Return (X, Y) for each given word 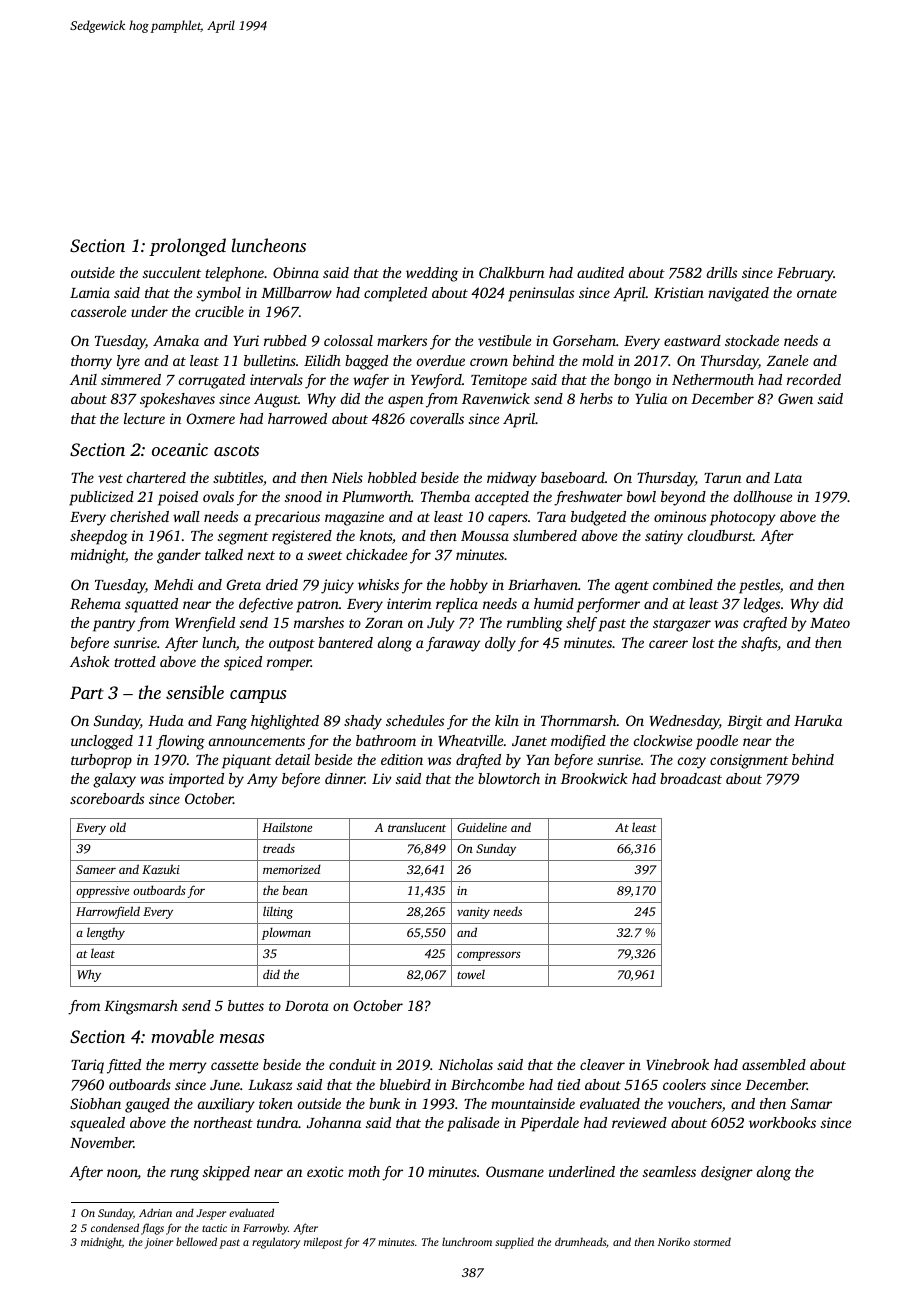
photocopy (743, 518)
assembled (774, 1064)
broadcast (691, 778)
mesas (242, 1038)
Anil (83, 379)
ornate (817, 293)
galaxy (114, 780)
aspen (406, 402)
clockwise (663, 740)
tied (568, 1084)
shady (363, 722)
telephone (234, 274)
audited (600, 272)
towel (471, 974)
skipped (226, 1173)
